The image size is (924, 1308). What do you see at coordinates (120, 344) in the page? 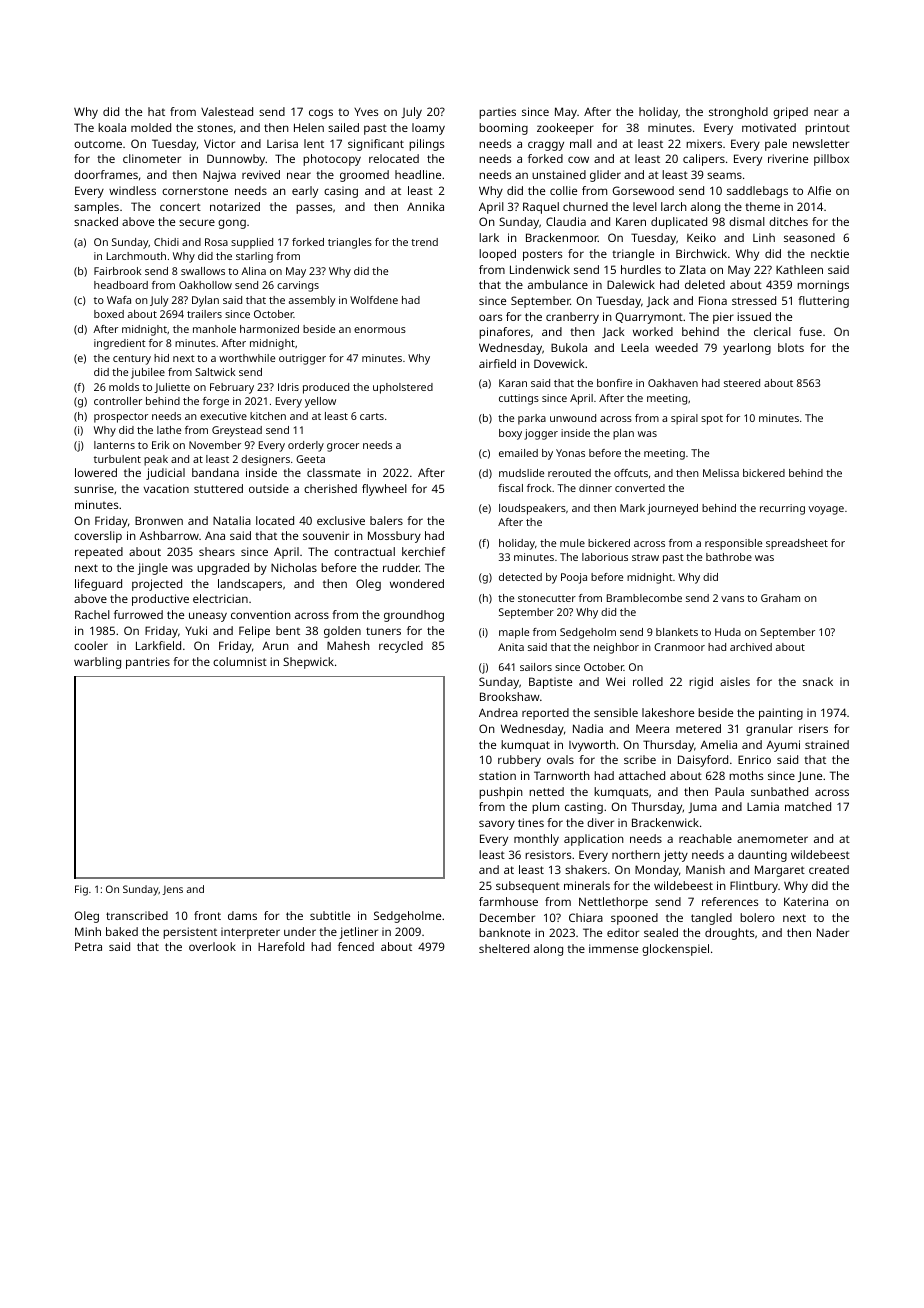
I see `ingredient` at bounding box center [120, 344].
